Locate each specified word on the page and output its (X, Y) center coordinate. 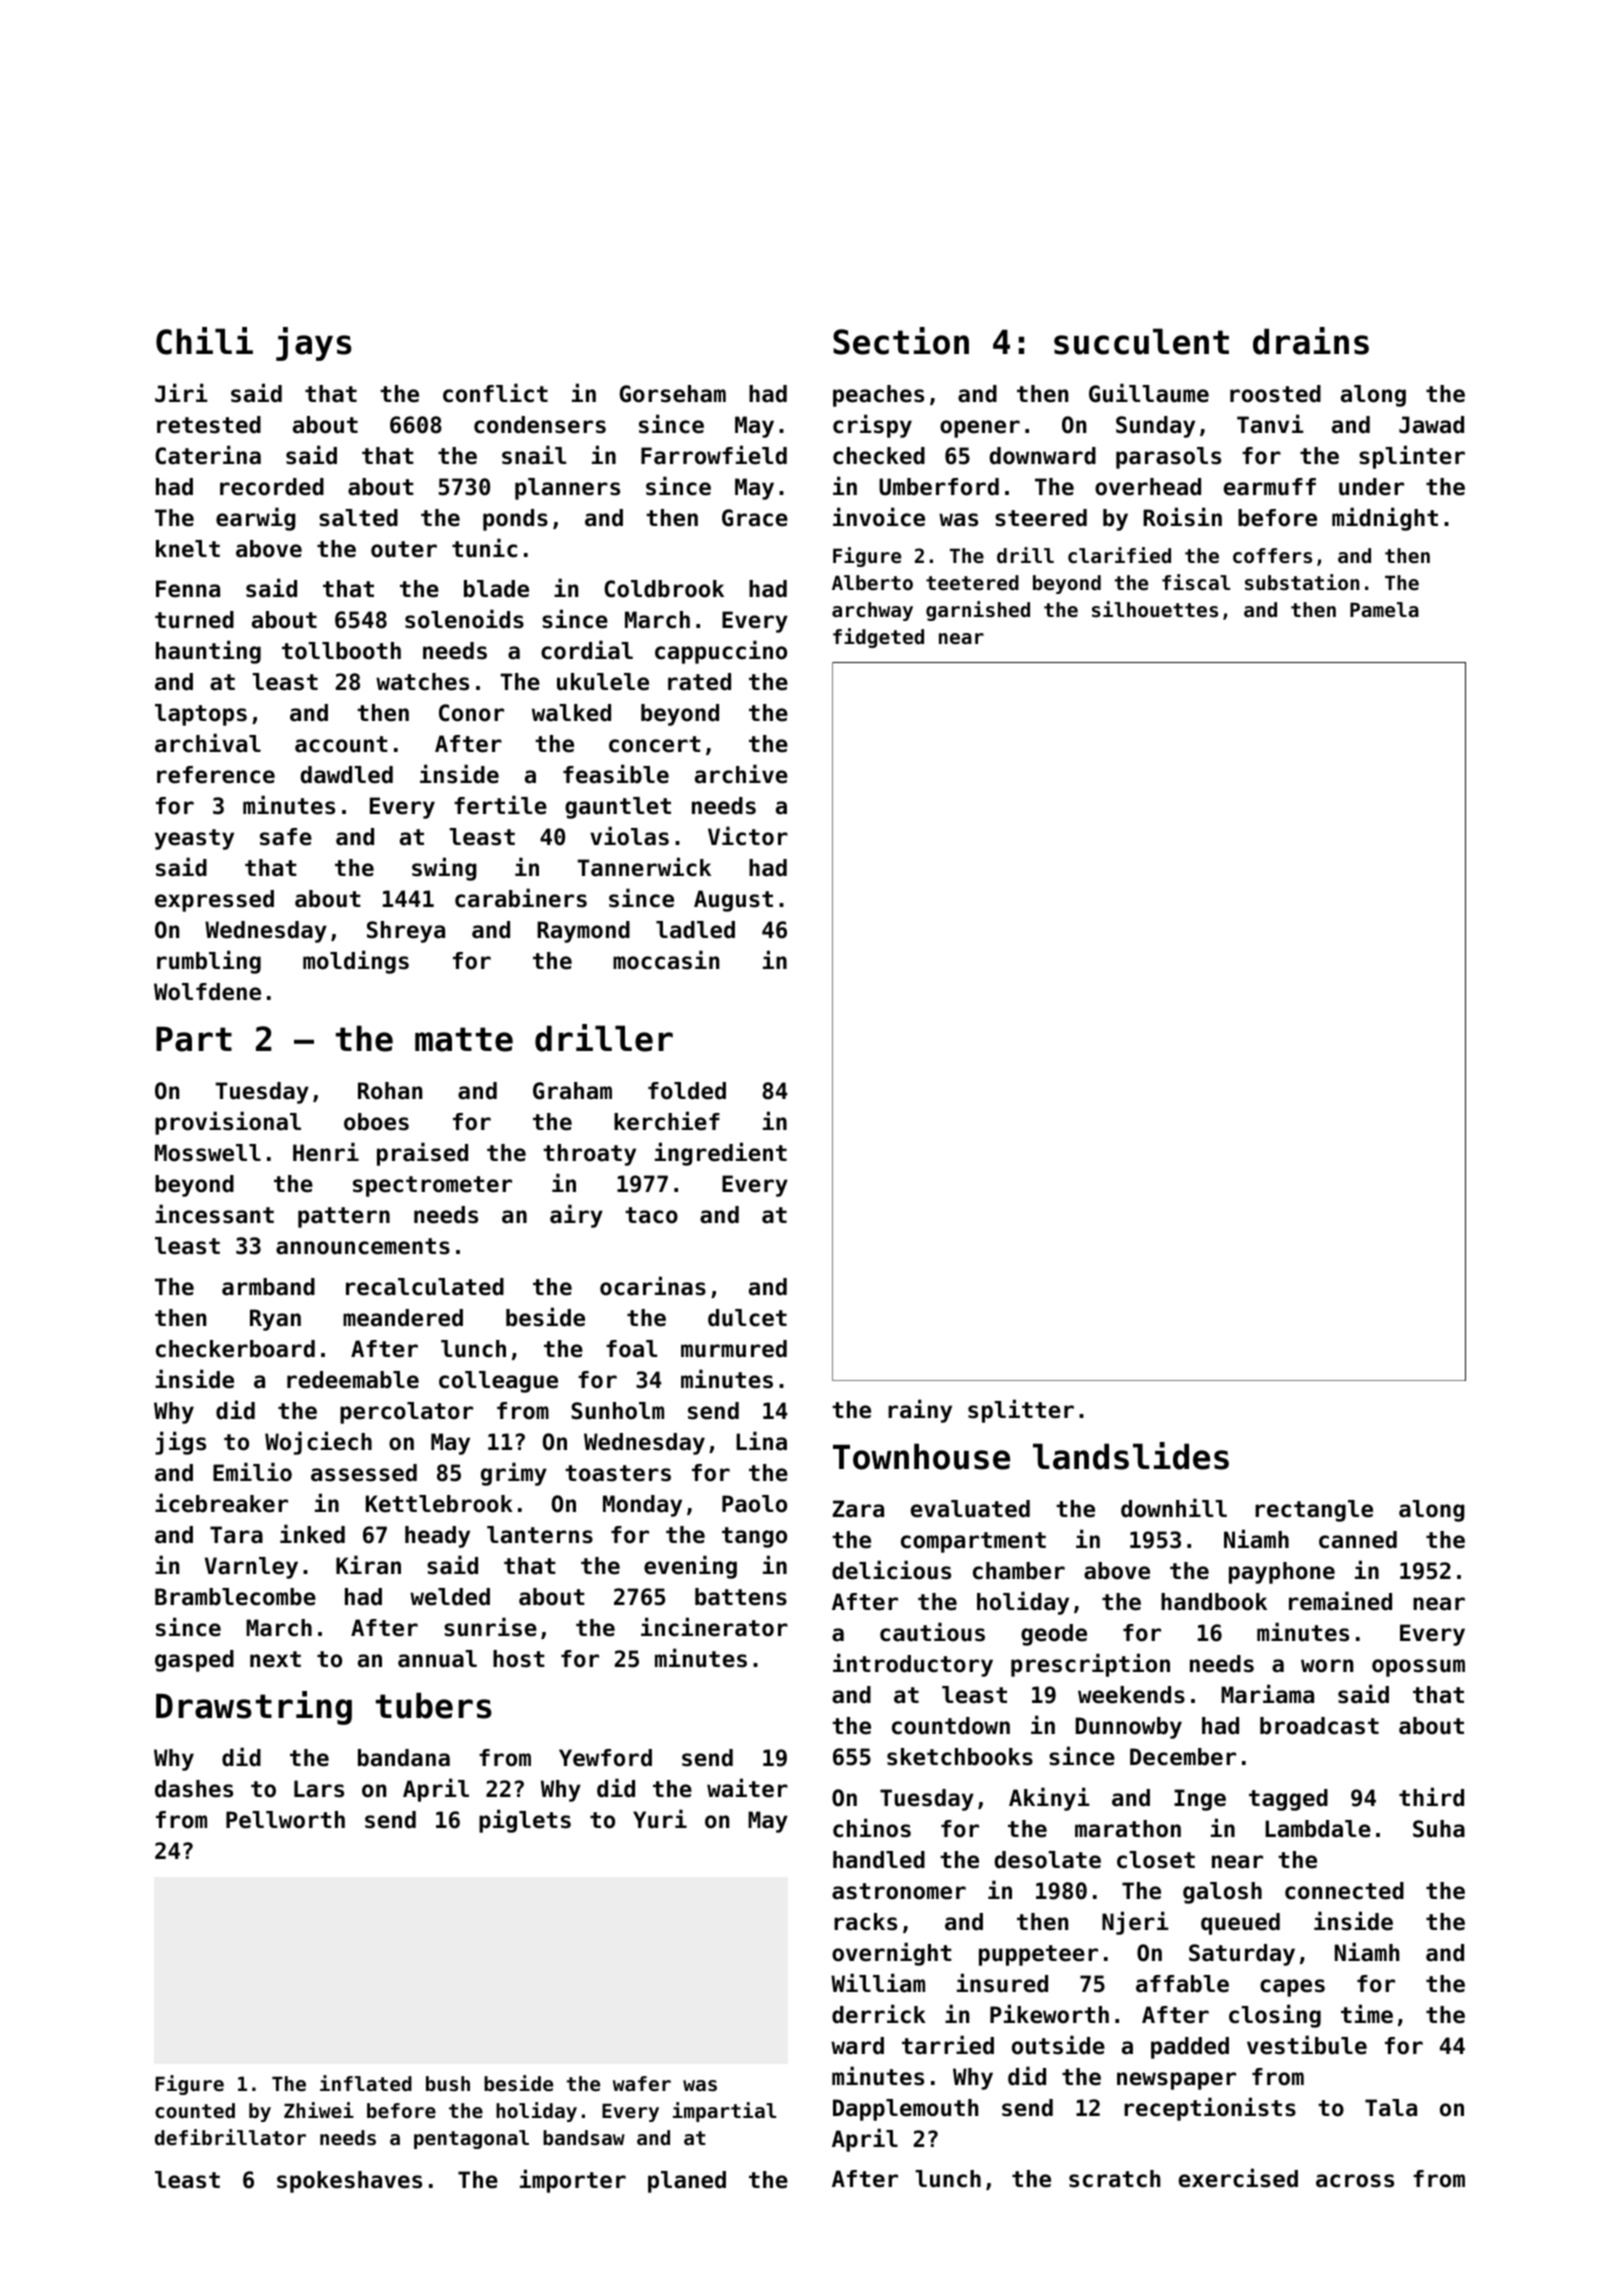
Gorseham (673, 394)
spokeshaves (349, 2182)
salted (358, 518)
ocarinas (653, 1286)
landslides (1131, 1456)
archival (208, 743)
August (733, 901)
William (878, 1983)
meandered (403, 1318)
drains (1311, 341)
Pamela (1384, 610)
